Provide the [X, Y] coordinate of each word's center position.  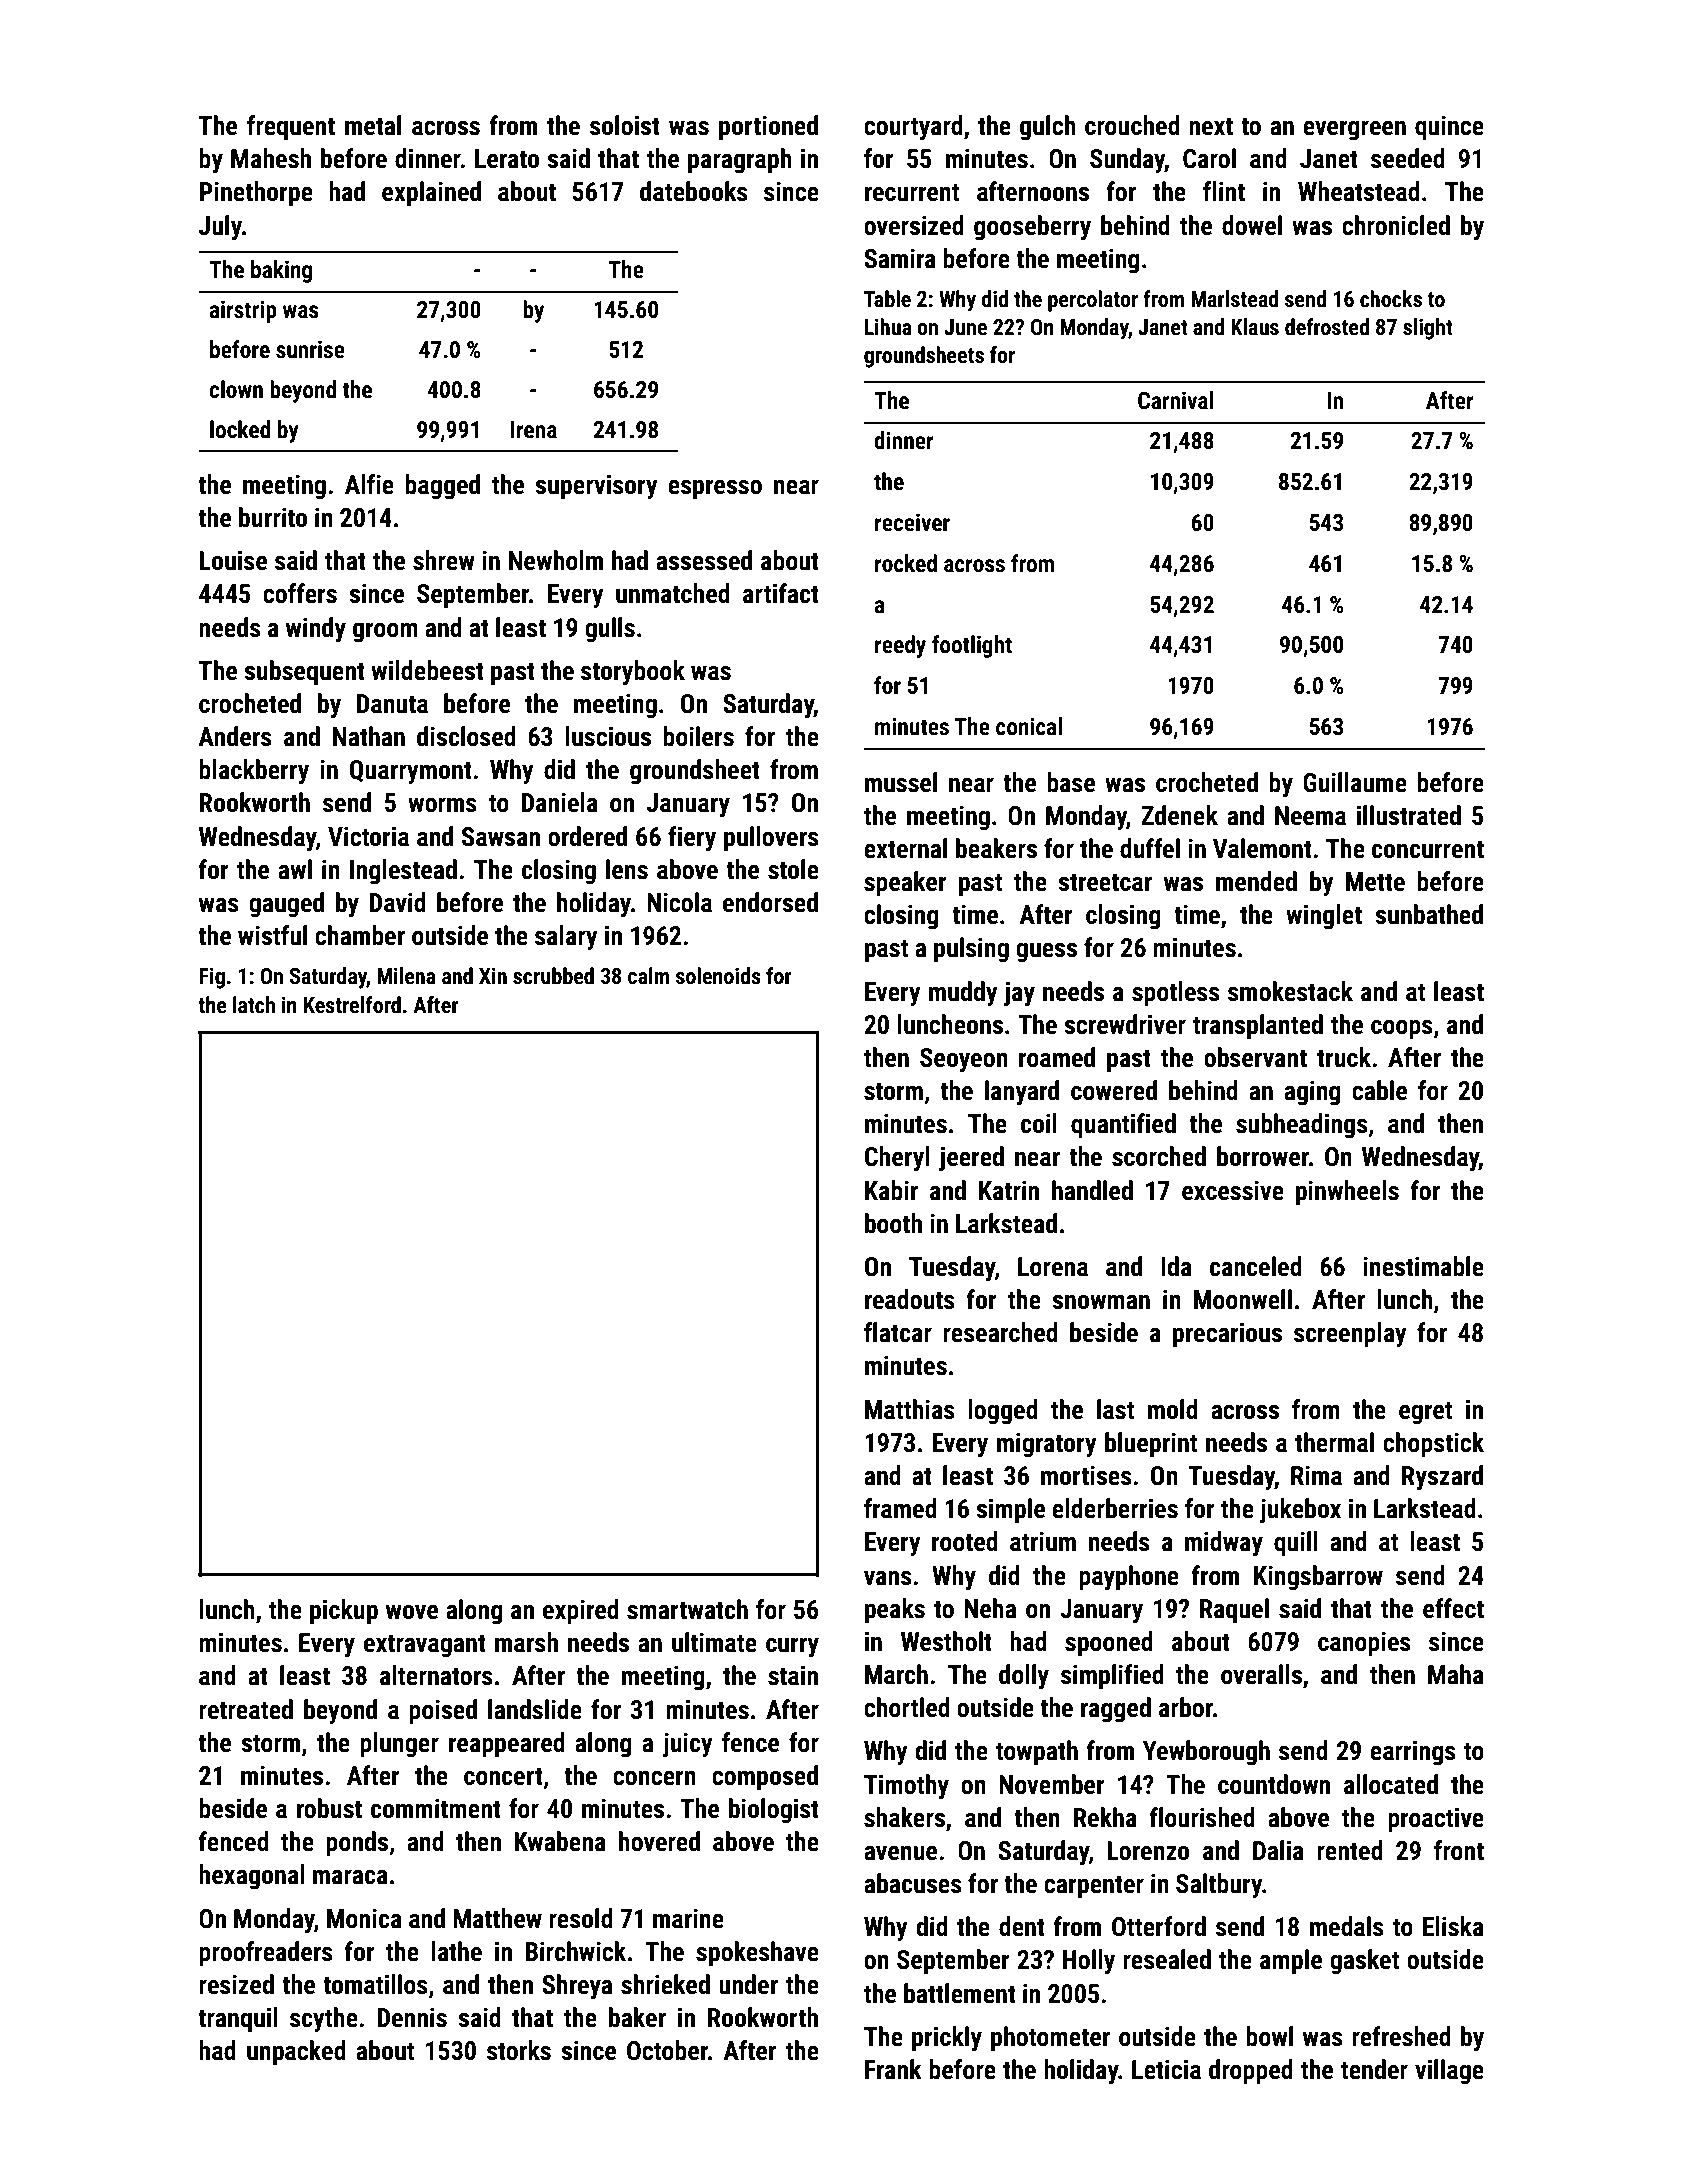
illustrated [1409, 815]
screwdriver [1125, 1024]
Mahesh [271, 158]
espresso [715, 490]
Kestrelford [352, 1005]
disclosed [466, 736]
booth [893, 1223]
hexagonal [252, 1877]
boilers [698, 736]
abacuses [913, 1883]
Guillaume [1355, 782]
